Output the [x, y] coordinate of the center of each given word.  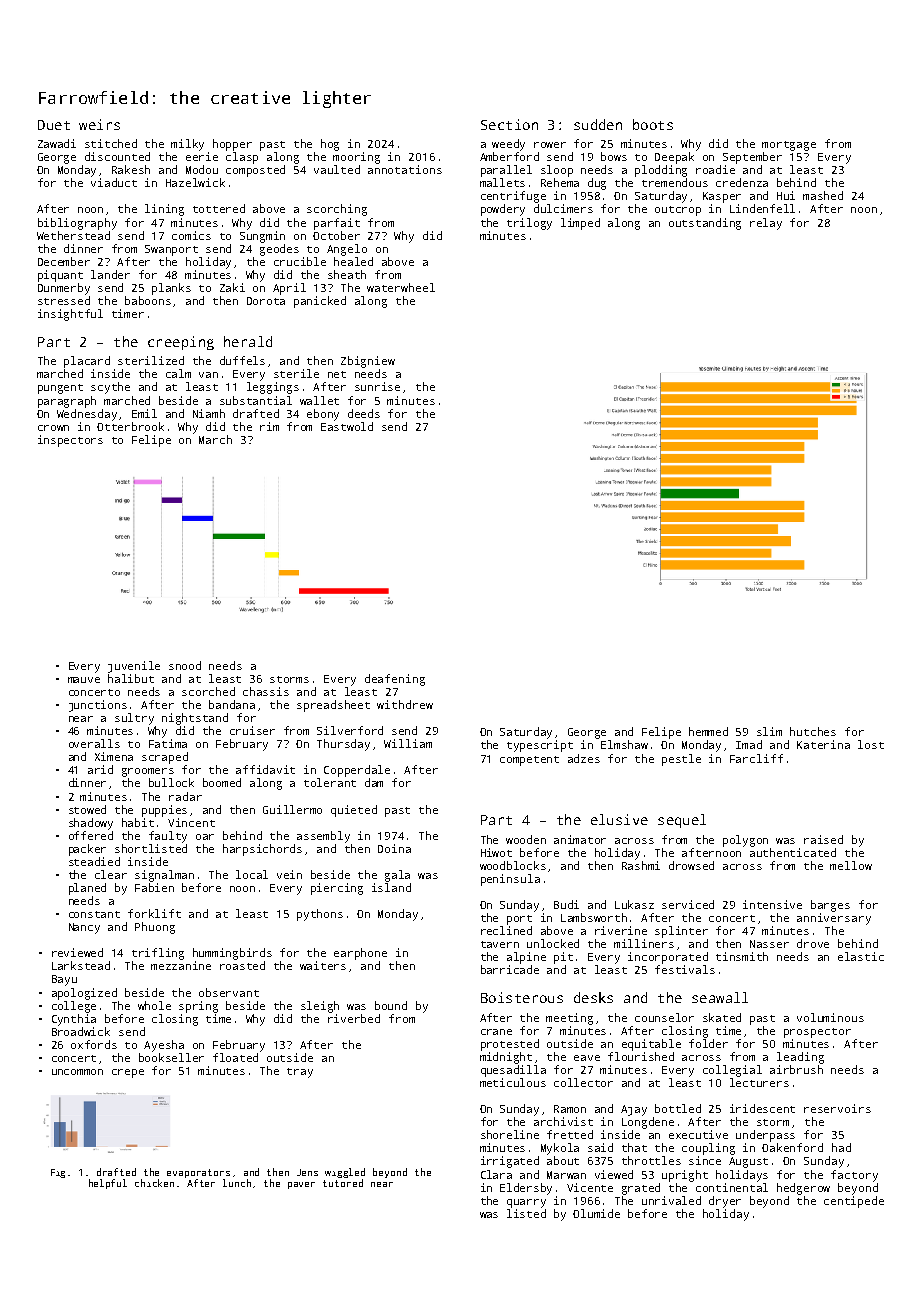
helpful [108, 1184]
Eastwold [347, 426]
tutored [343, 1183]
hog [330, 145]
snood [185, 665]
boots [653, 124]
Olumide [596, 1213]
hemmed [708, 731]
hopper [232, 145]
